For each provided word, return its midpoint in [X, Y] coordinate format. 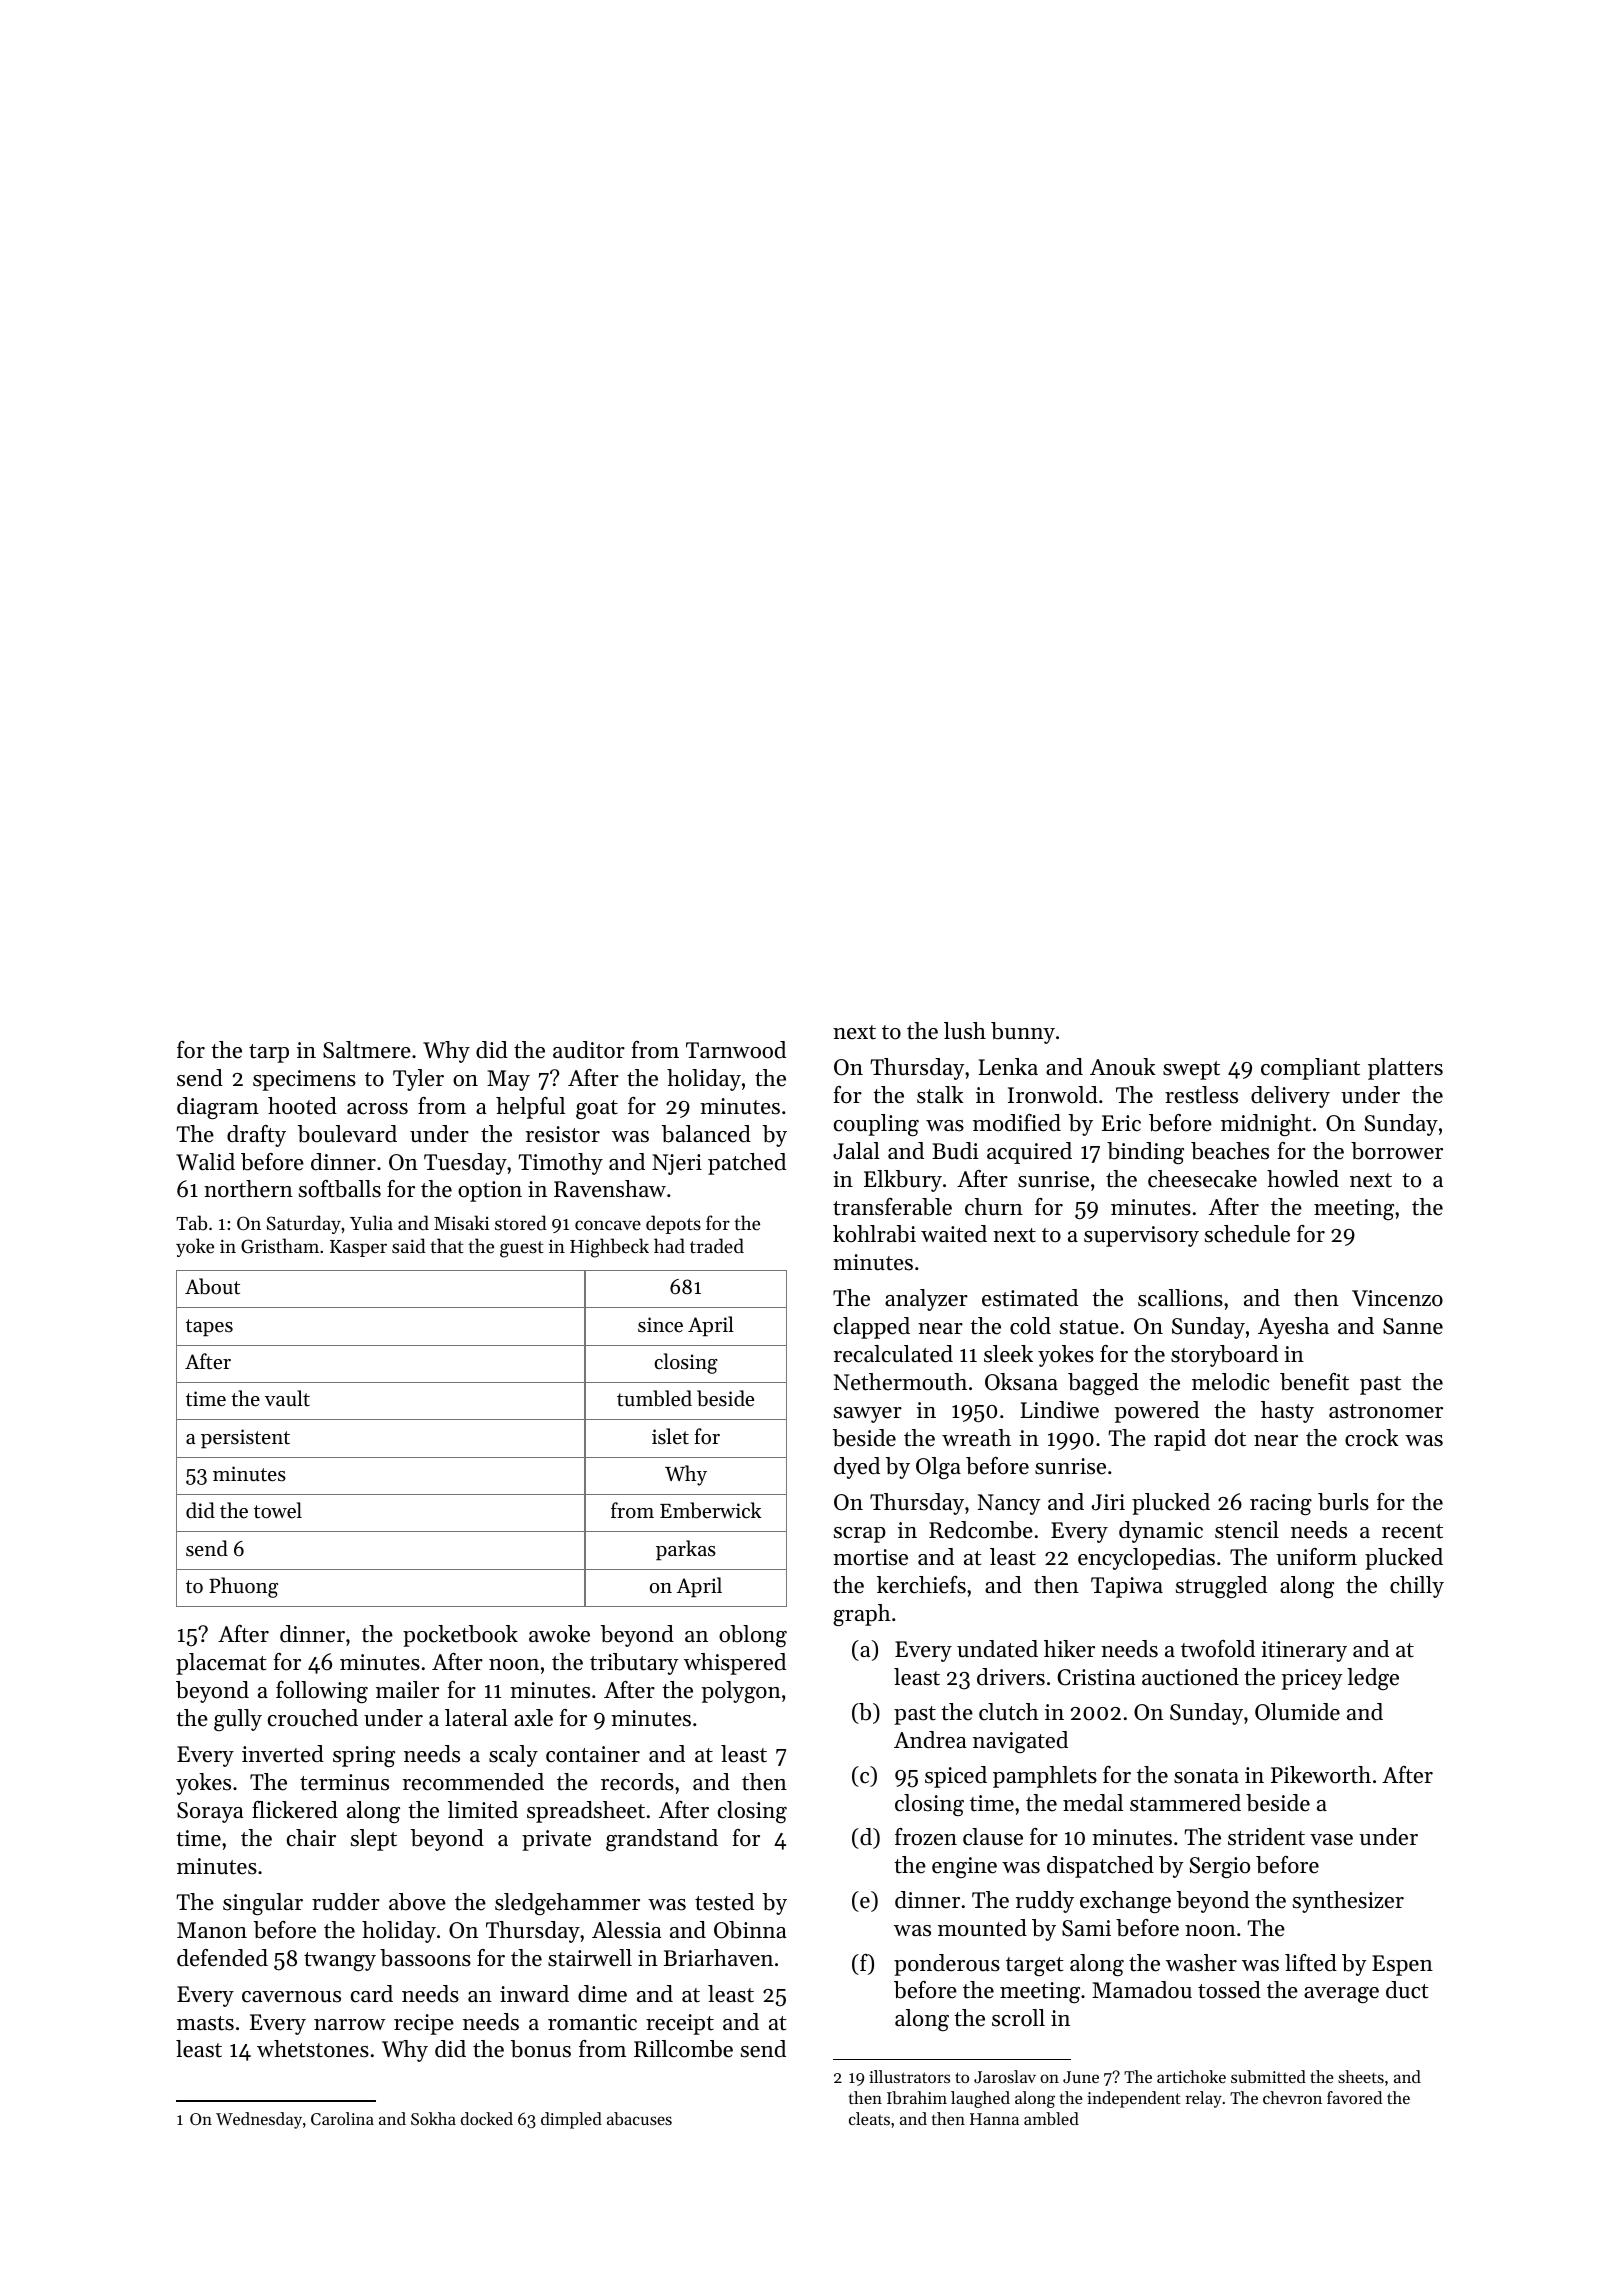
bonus [541, 2049]
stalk [940, 1095]
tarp [269, 1053]
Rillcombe [683, 2049]
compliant [1310, 1069]
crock [1372, 1438]
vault [287, 1398]
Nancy [1009, 1504]
